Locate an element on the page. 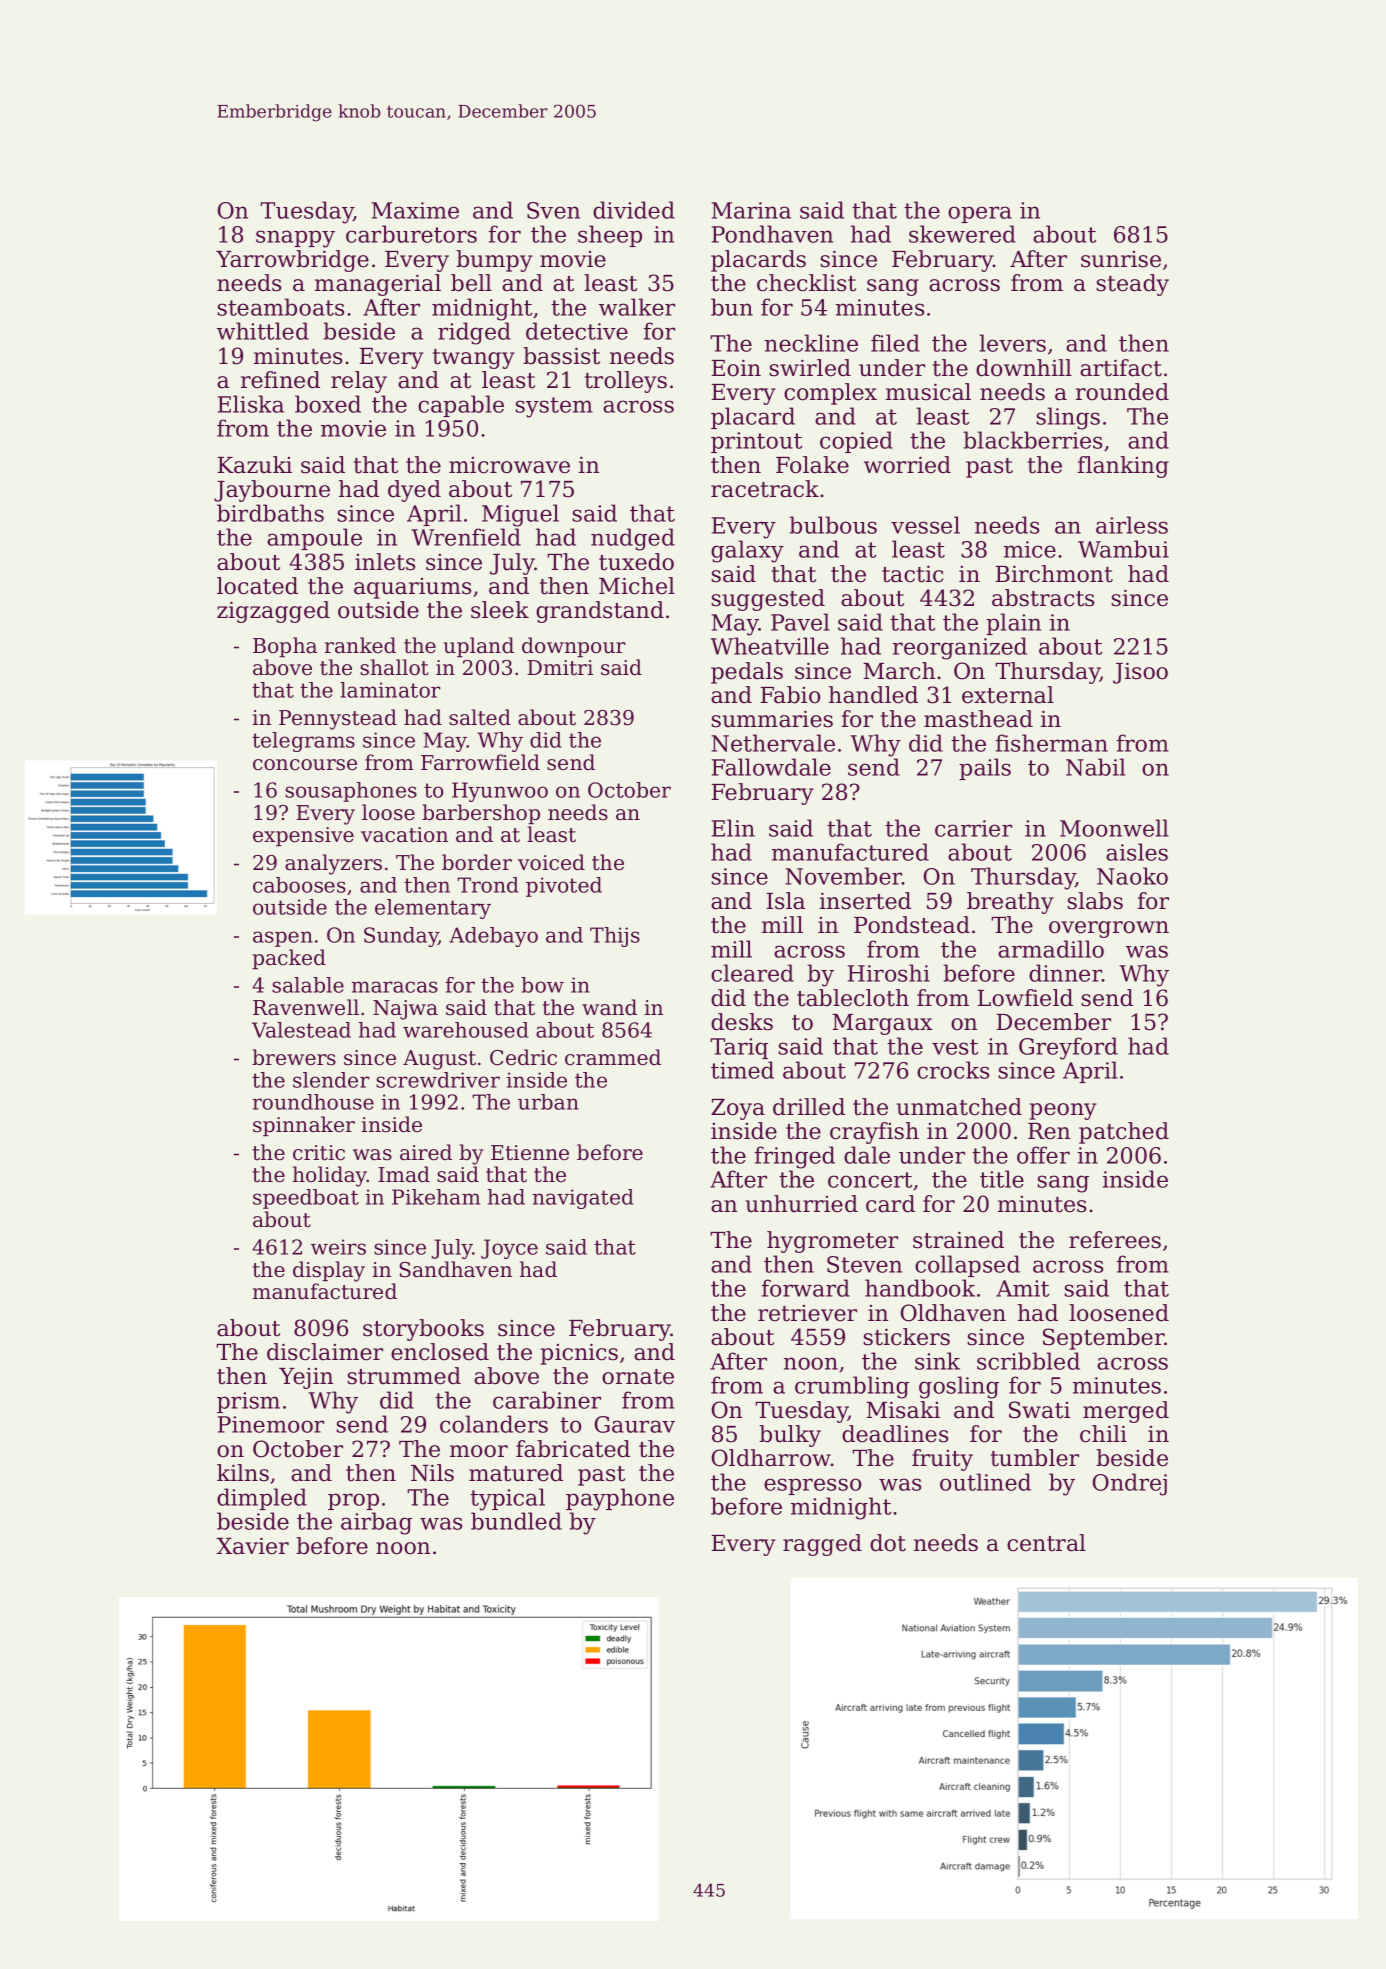 The height and width of the image is (1969, 1386). opera is located at coordinates (980, 214).
